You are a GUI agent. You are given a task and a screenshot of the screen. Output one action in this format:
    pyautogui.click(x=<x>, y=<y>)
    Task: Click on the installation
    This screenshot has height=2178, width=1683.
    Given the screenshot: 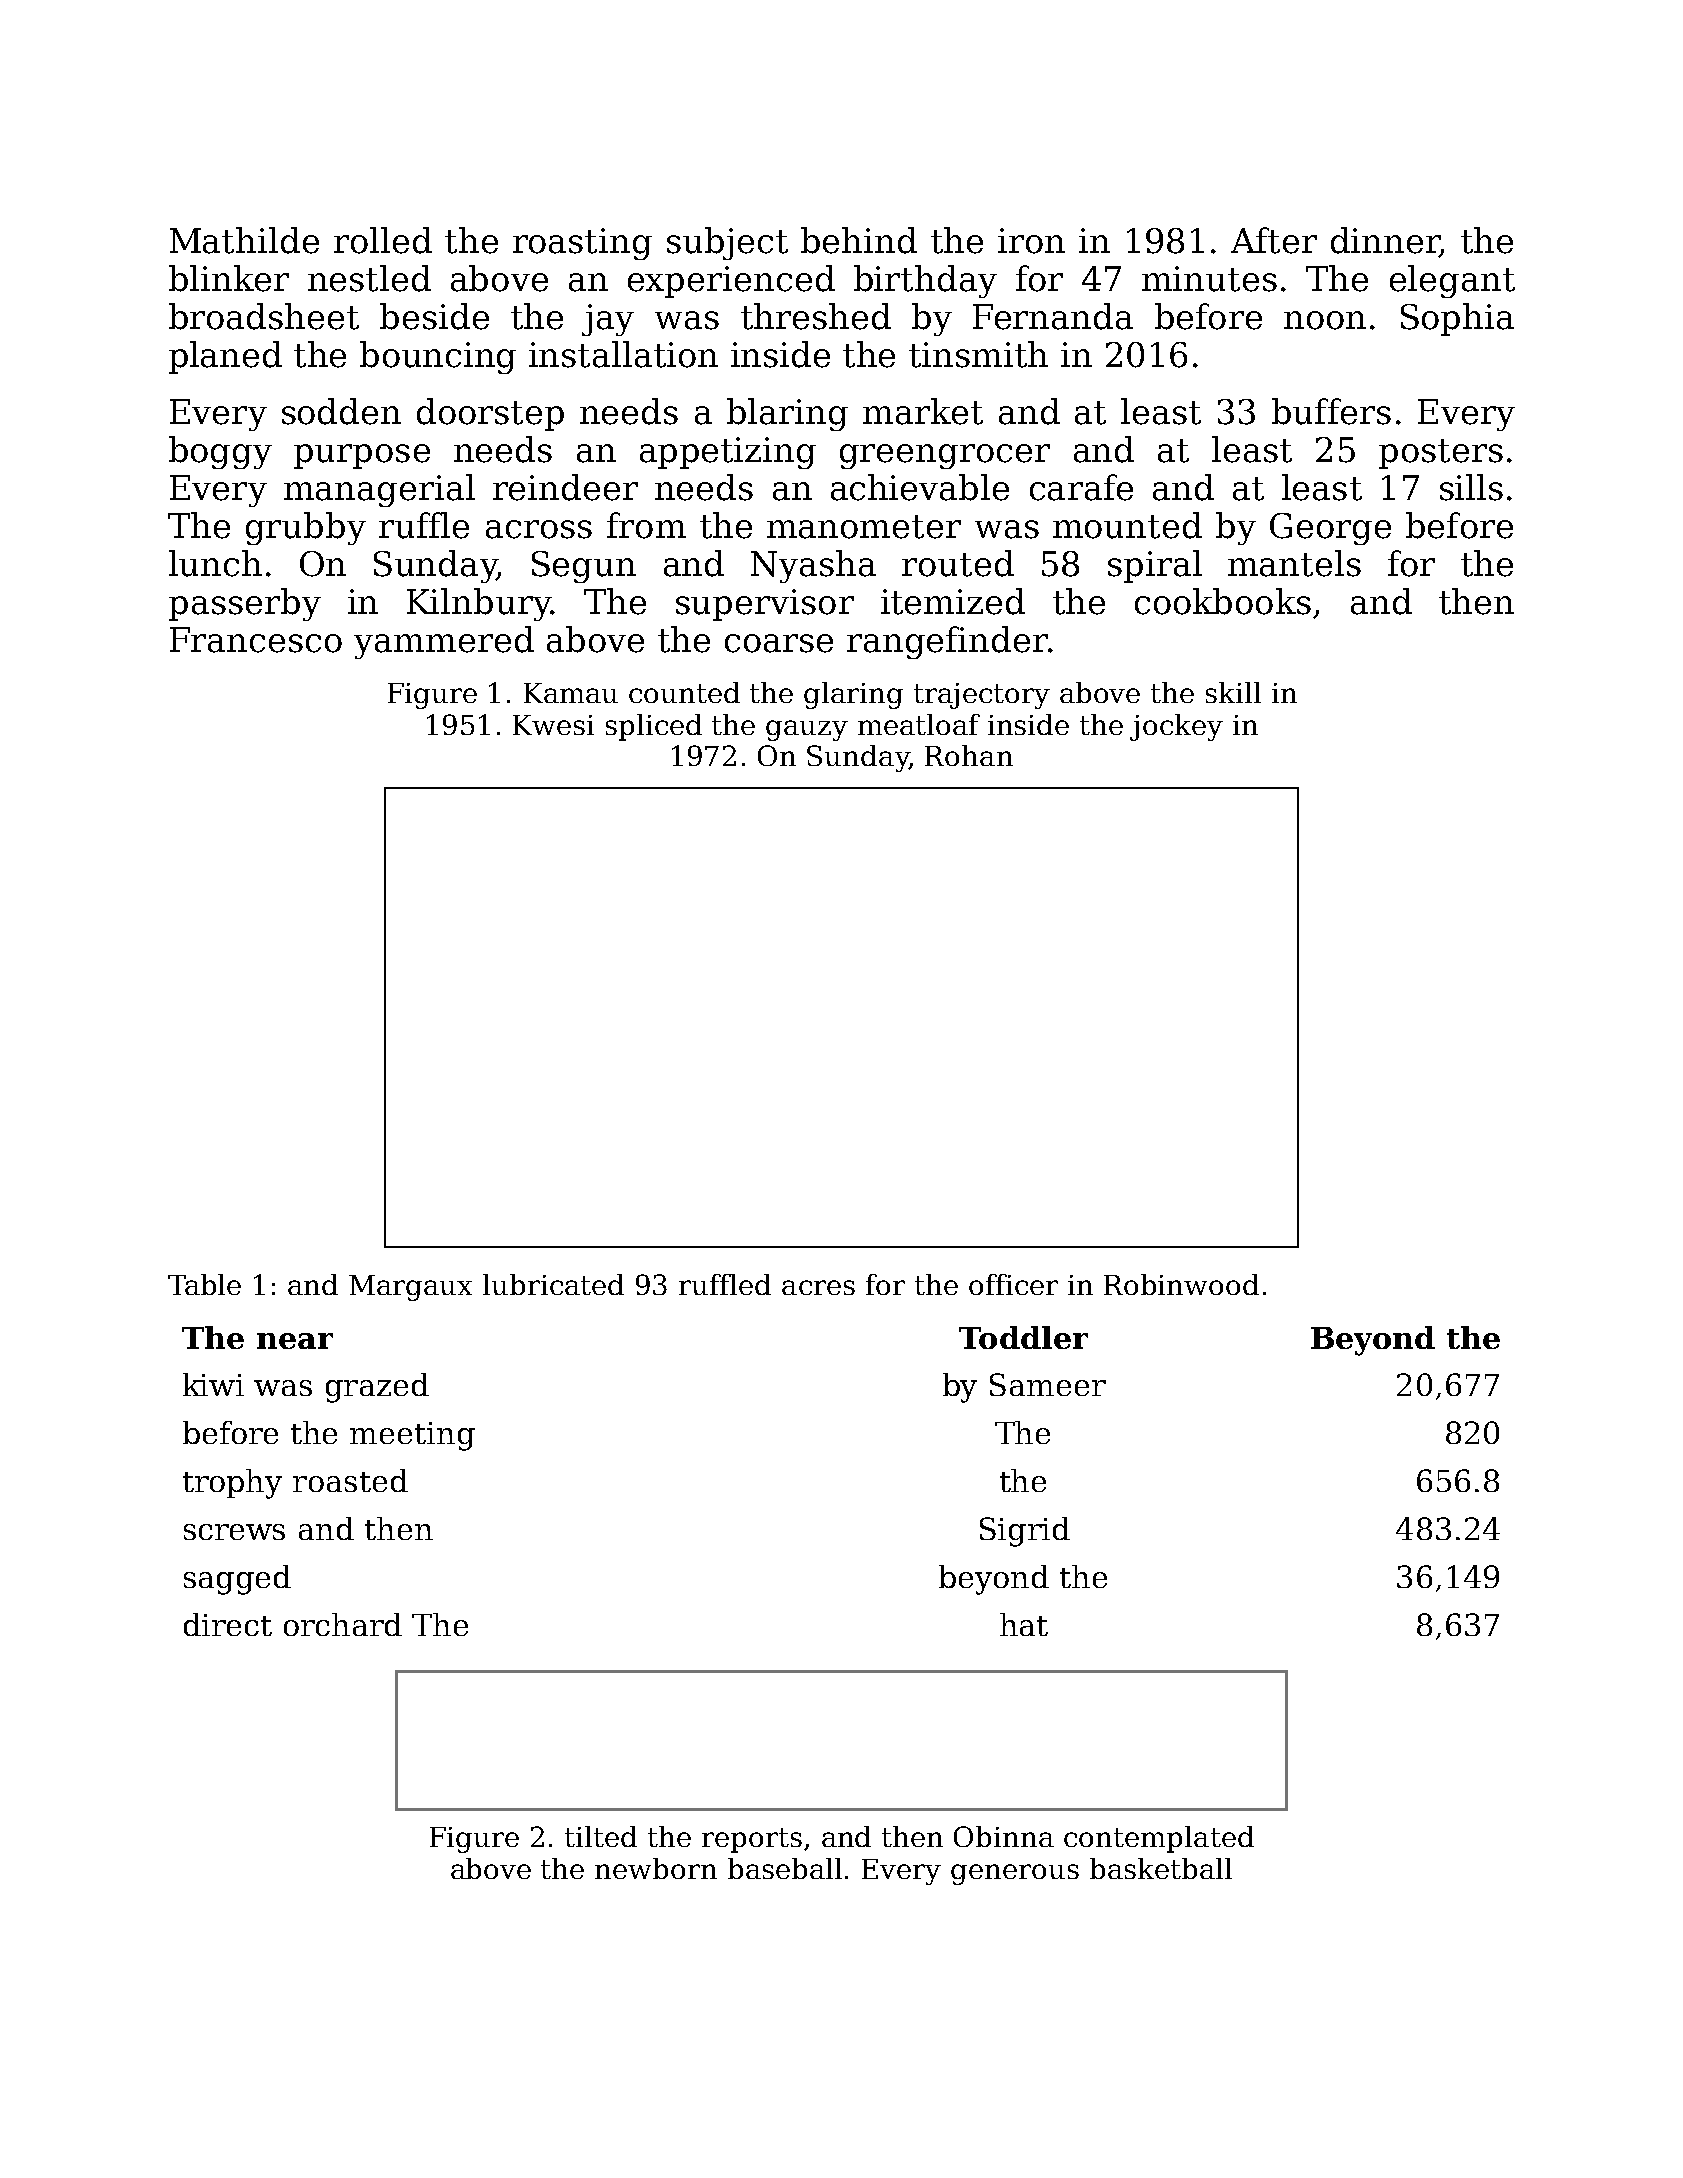 What is the action you would take?
    pyautogui.click(x=623, y=354)
